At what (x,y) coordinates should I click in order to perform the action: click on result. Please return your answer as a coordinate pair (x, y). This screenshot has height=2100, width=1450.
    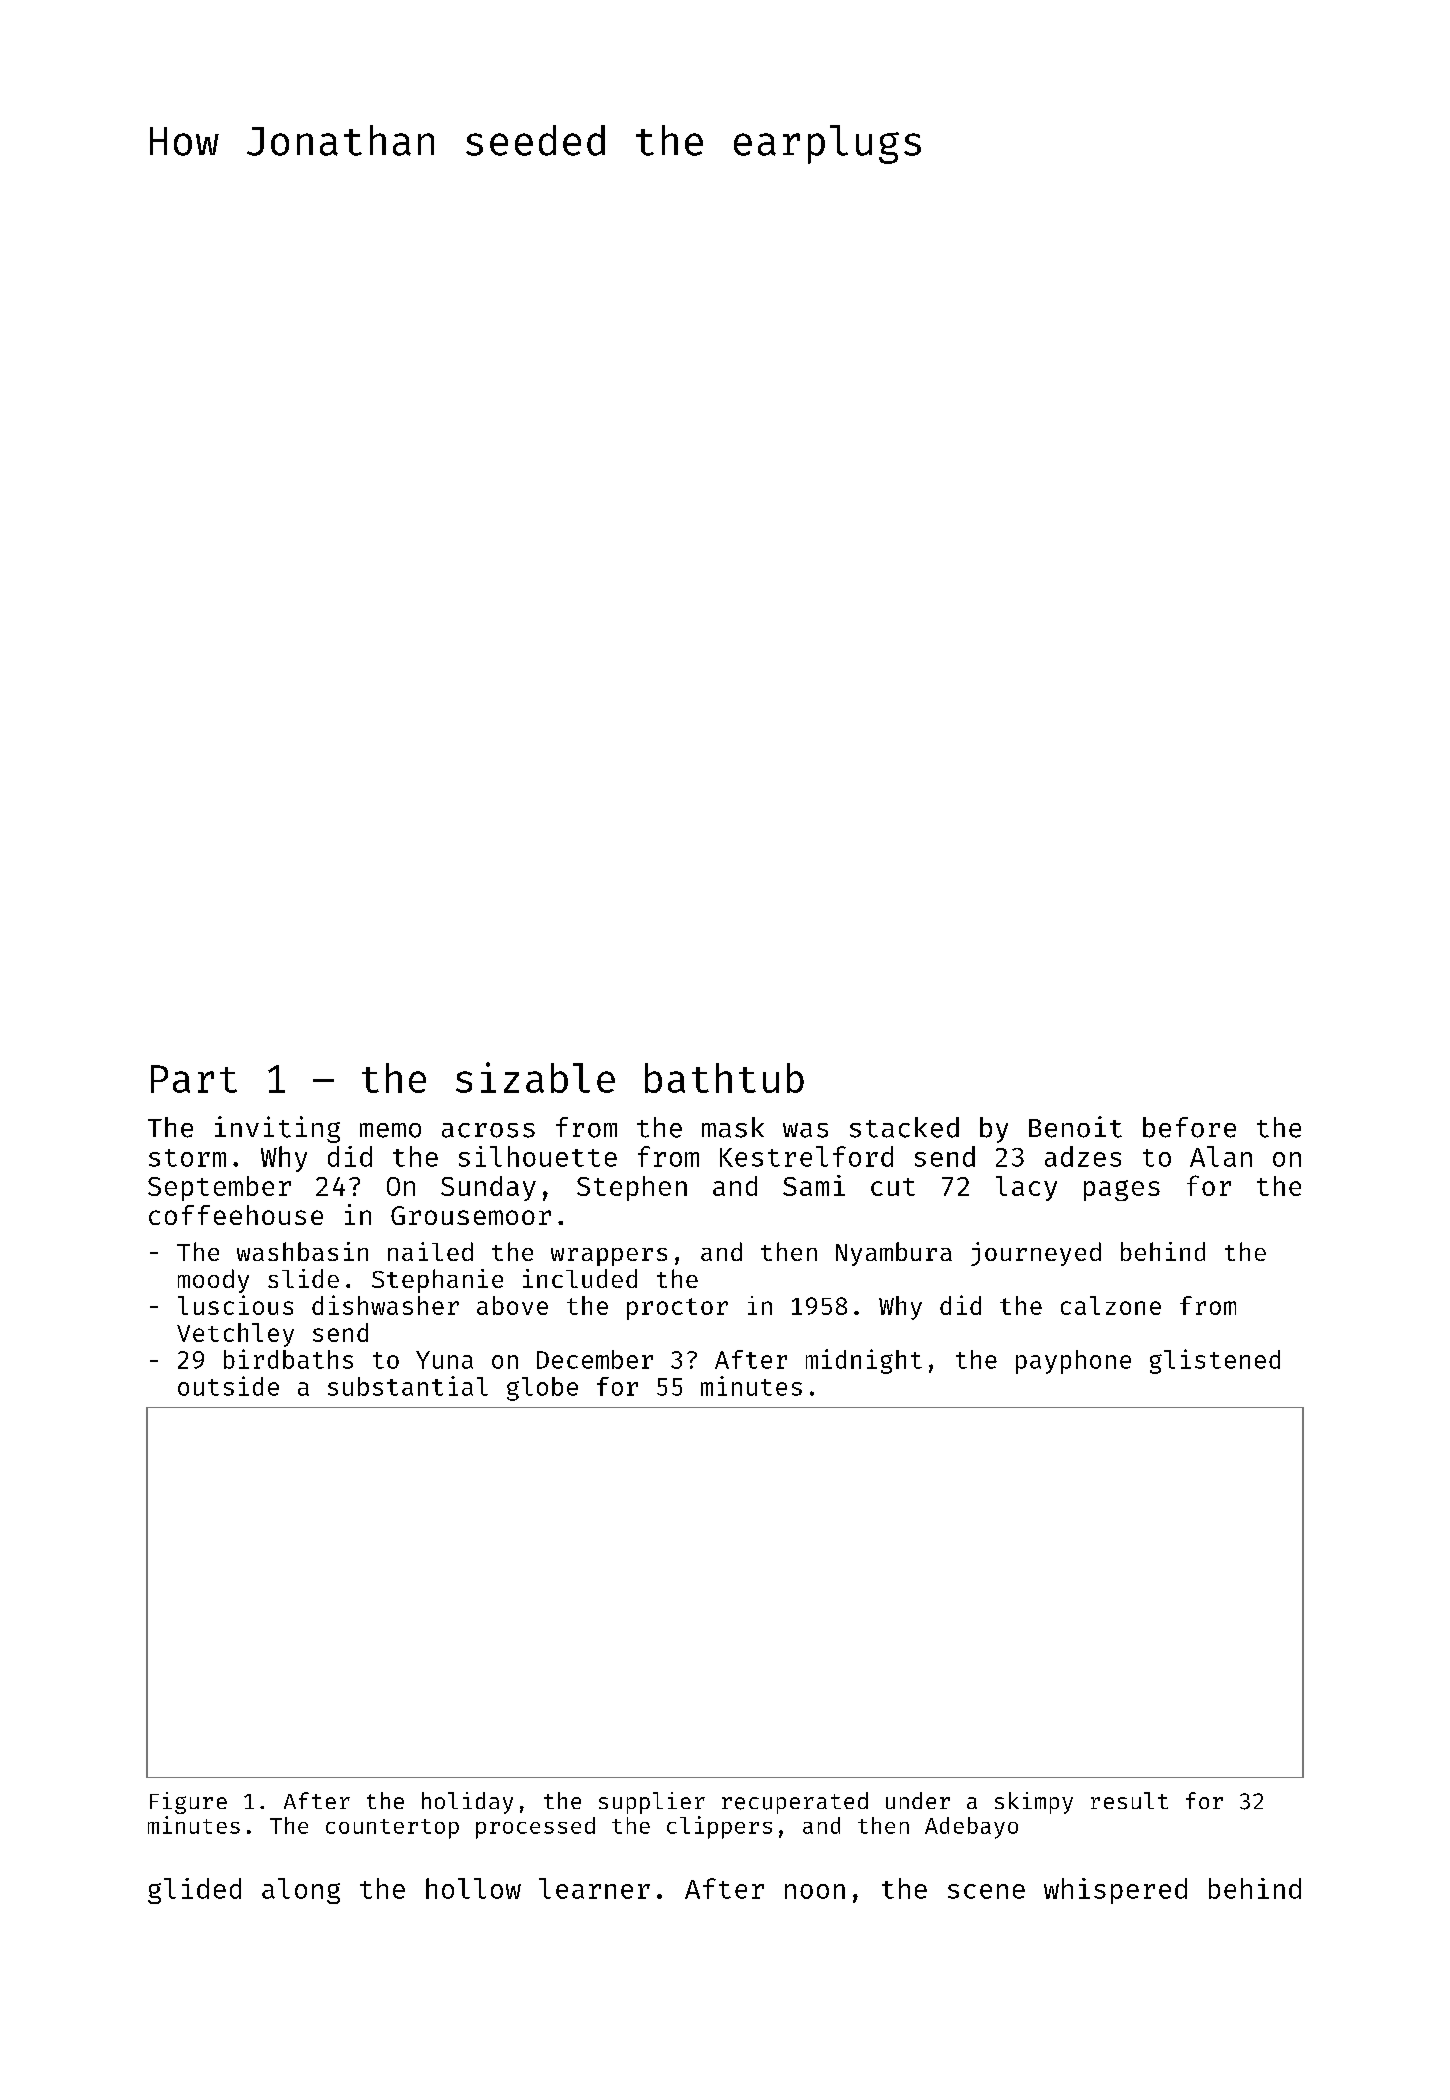
    Looking at the image, I should click on (1129, 1800).
